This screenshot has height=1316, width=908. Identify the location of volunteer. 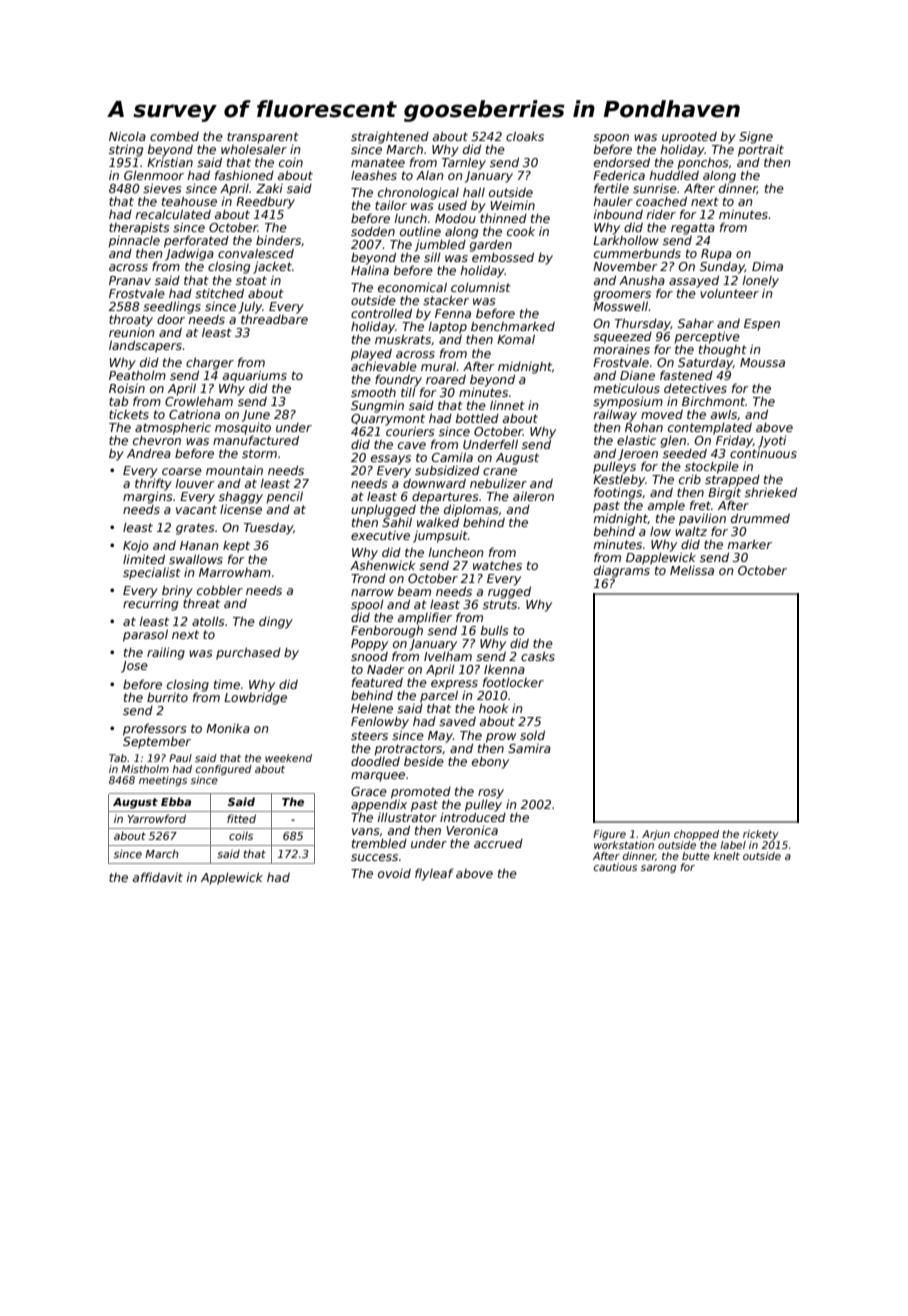
(729, 293).
